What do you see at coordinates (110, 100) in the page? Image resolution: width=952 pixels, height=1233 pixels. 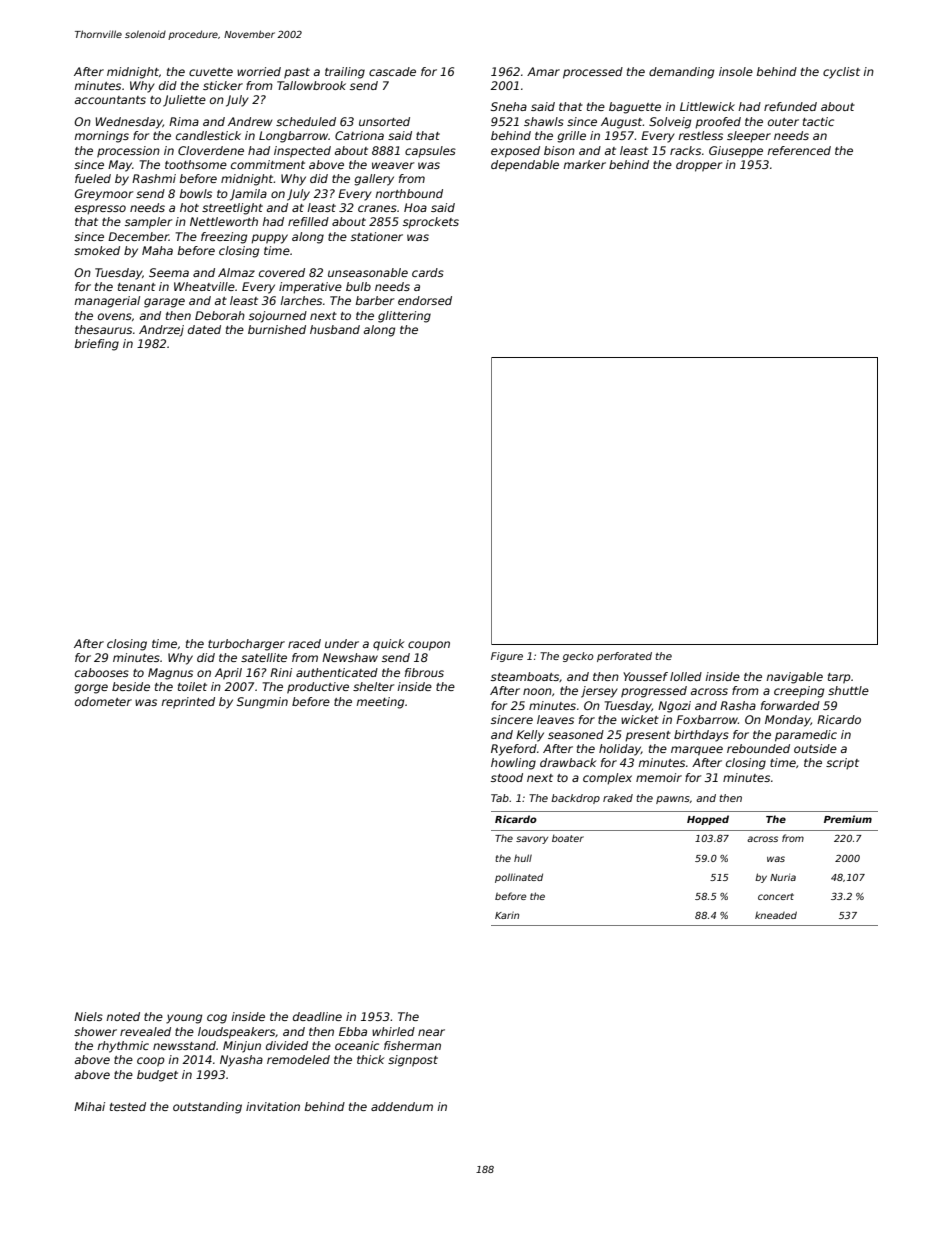 I see `accountants` at bounding box center [110, 100].
